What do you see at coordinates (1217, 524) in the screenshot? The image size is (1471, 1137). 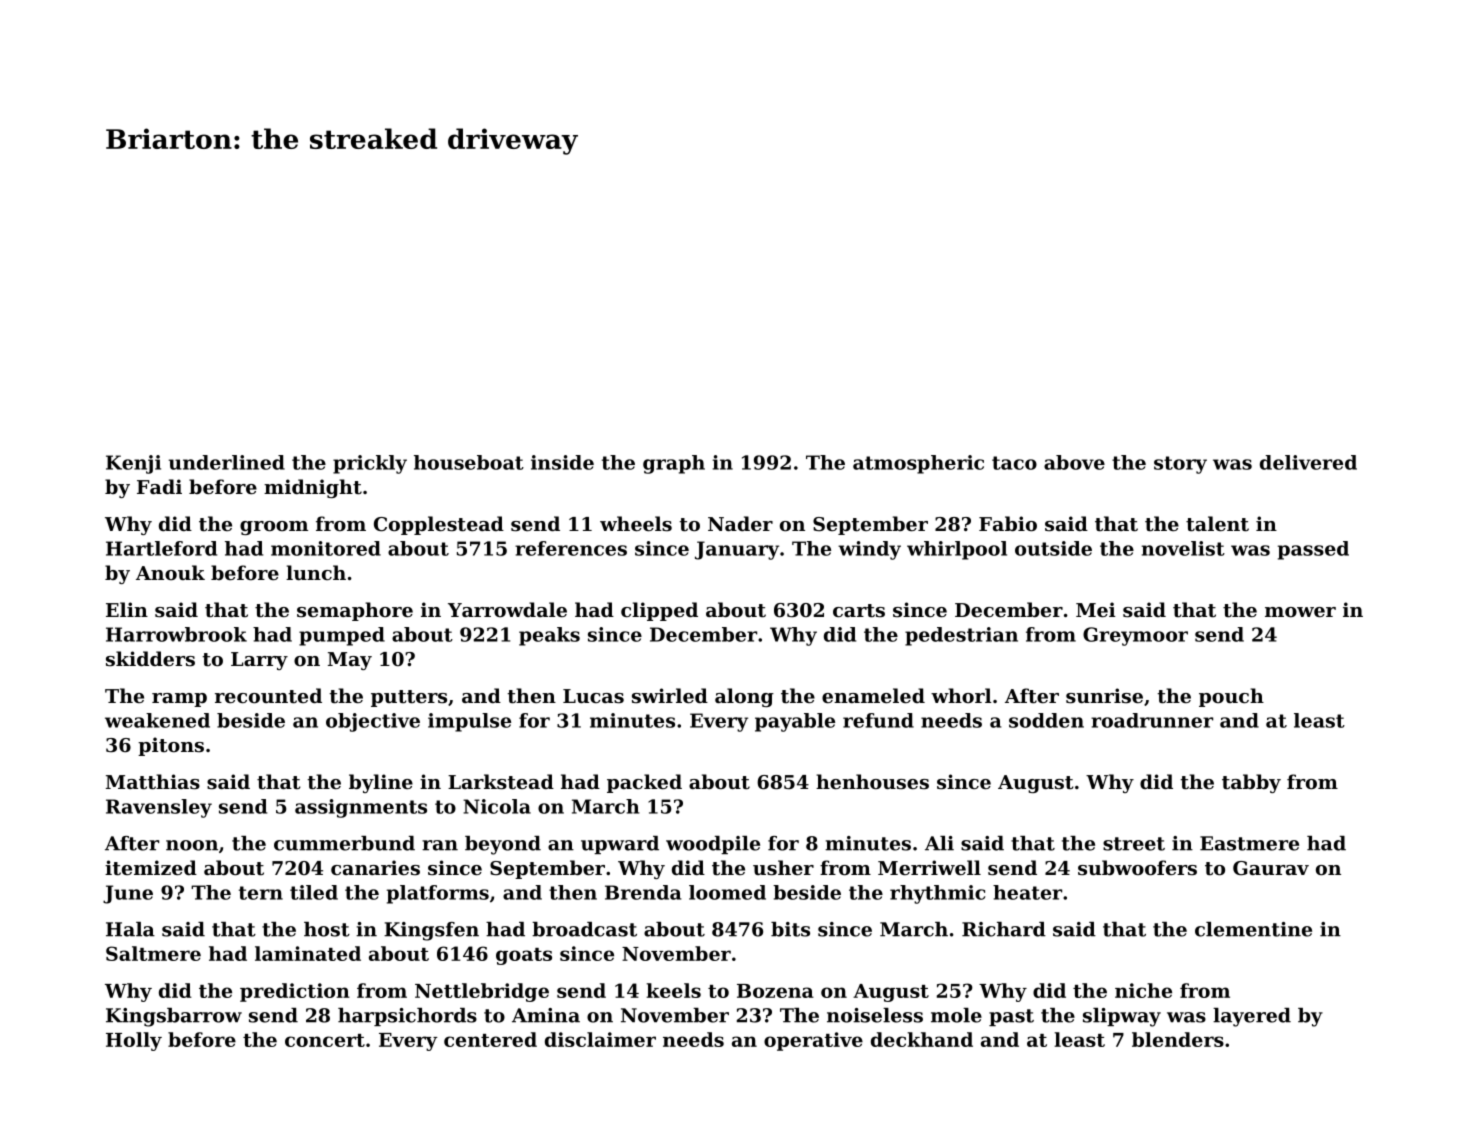 I see `talent` at bounding box center [1217, 524].
